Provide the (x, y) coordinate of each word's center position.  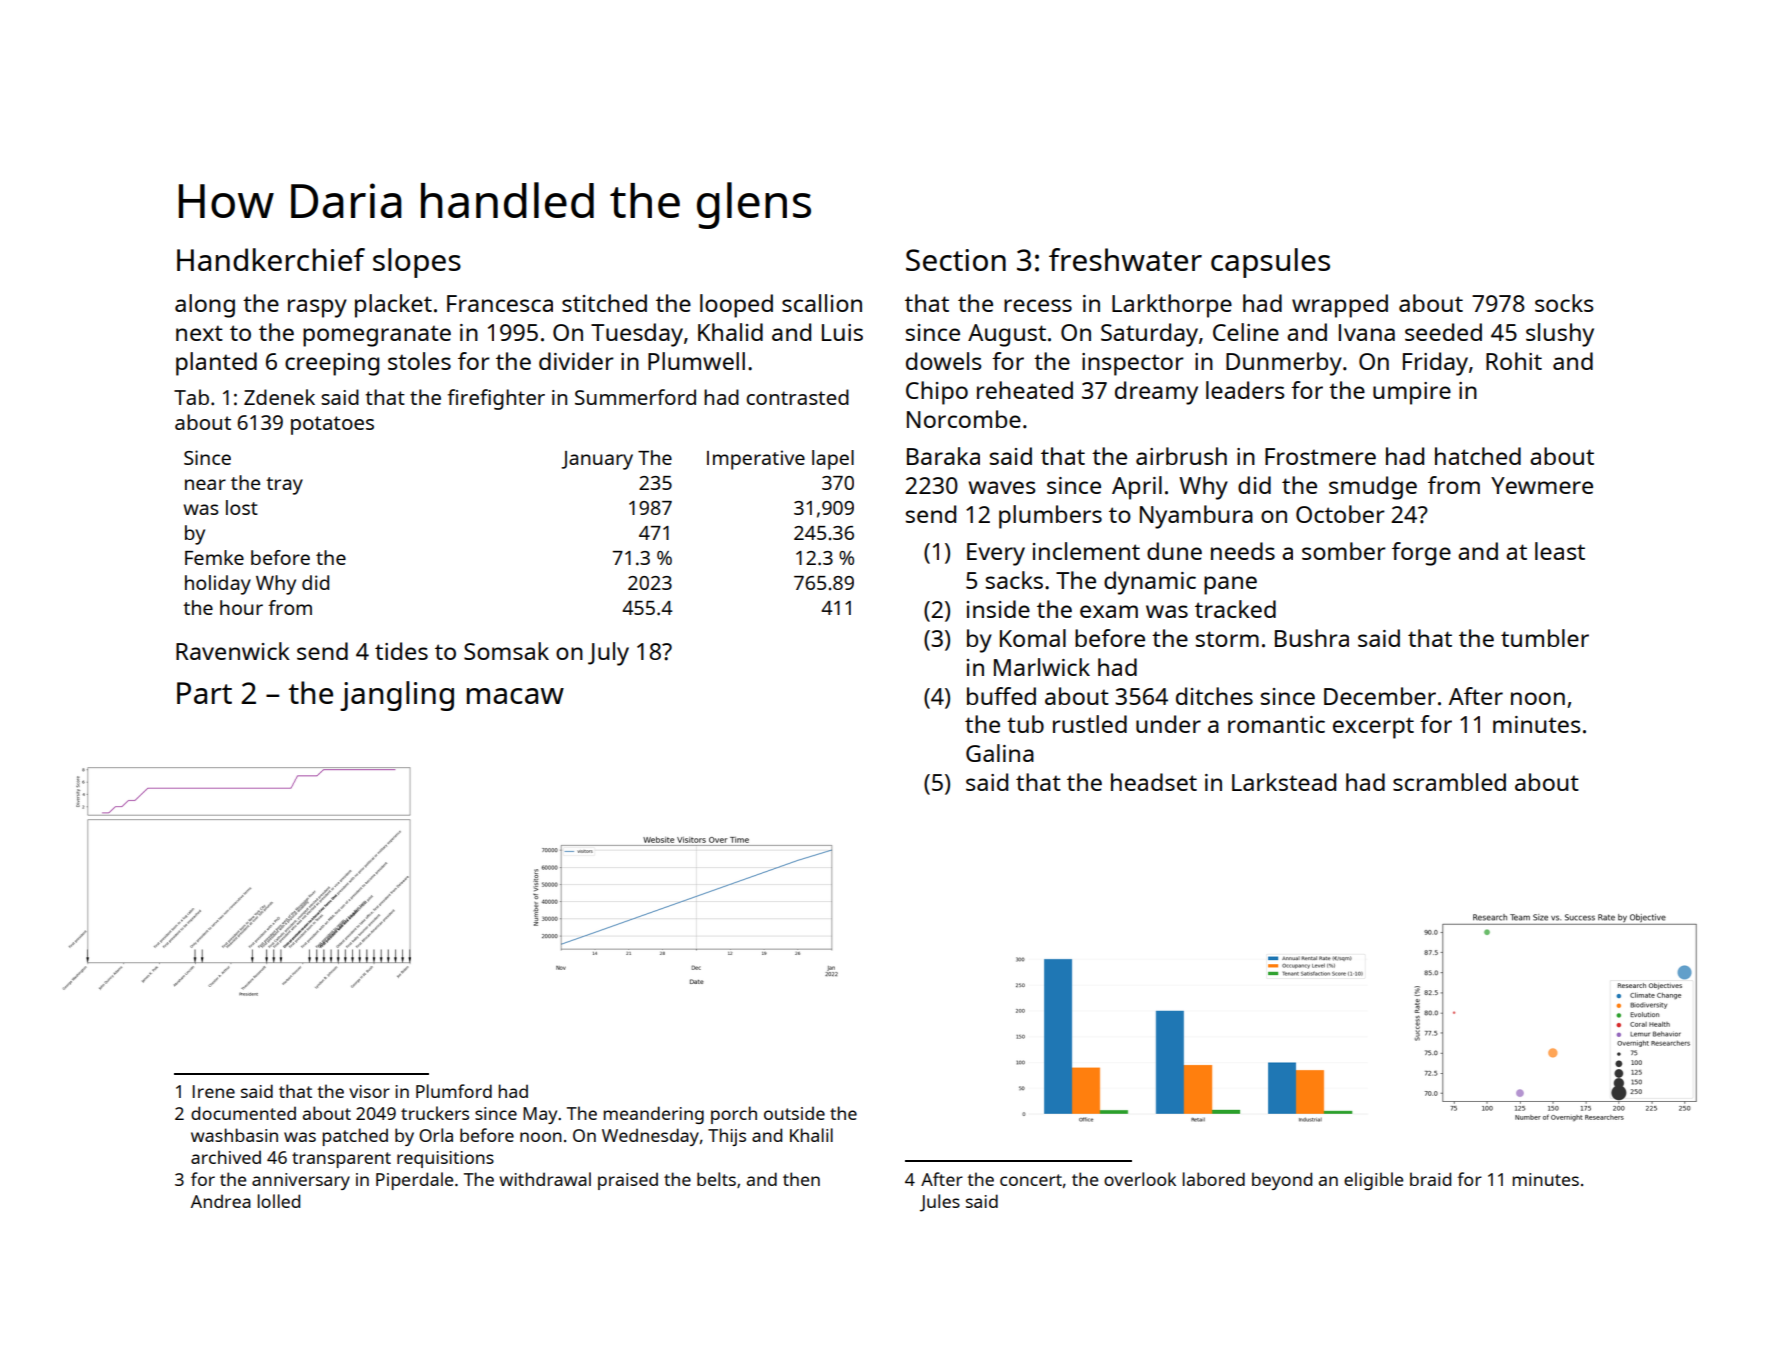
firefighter (496, 399)
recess (1038, 305)
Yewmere (1542, 485)
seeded (1443, 332)
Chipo (937, 393)
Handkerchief (271, 259)
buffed (1001, 696)
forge (1421, 554)
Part (204, 693)
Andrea (221, 1201)
